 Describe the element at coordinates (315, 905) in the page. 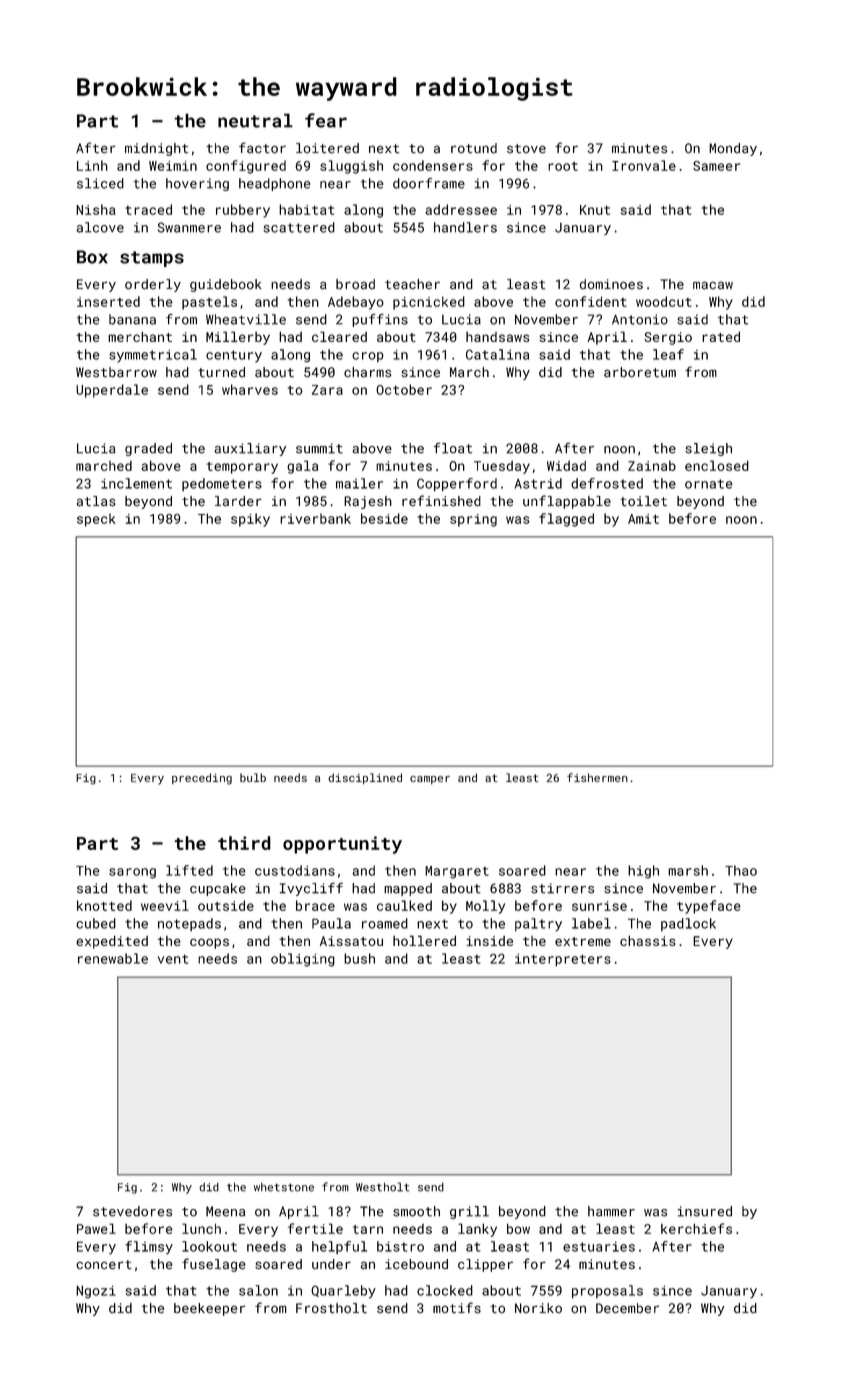

I see `brace` at that location.
